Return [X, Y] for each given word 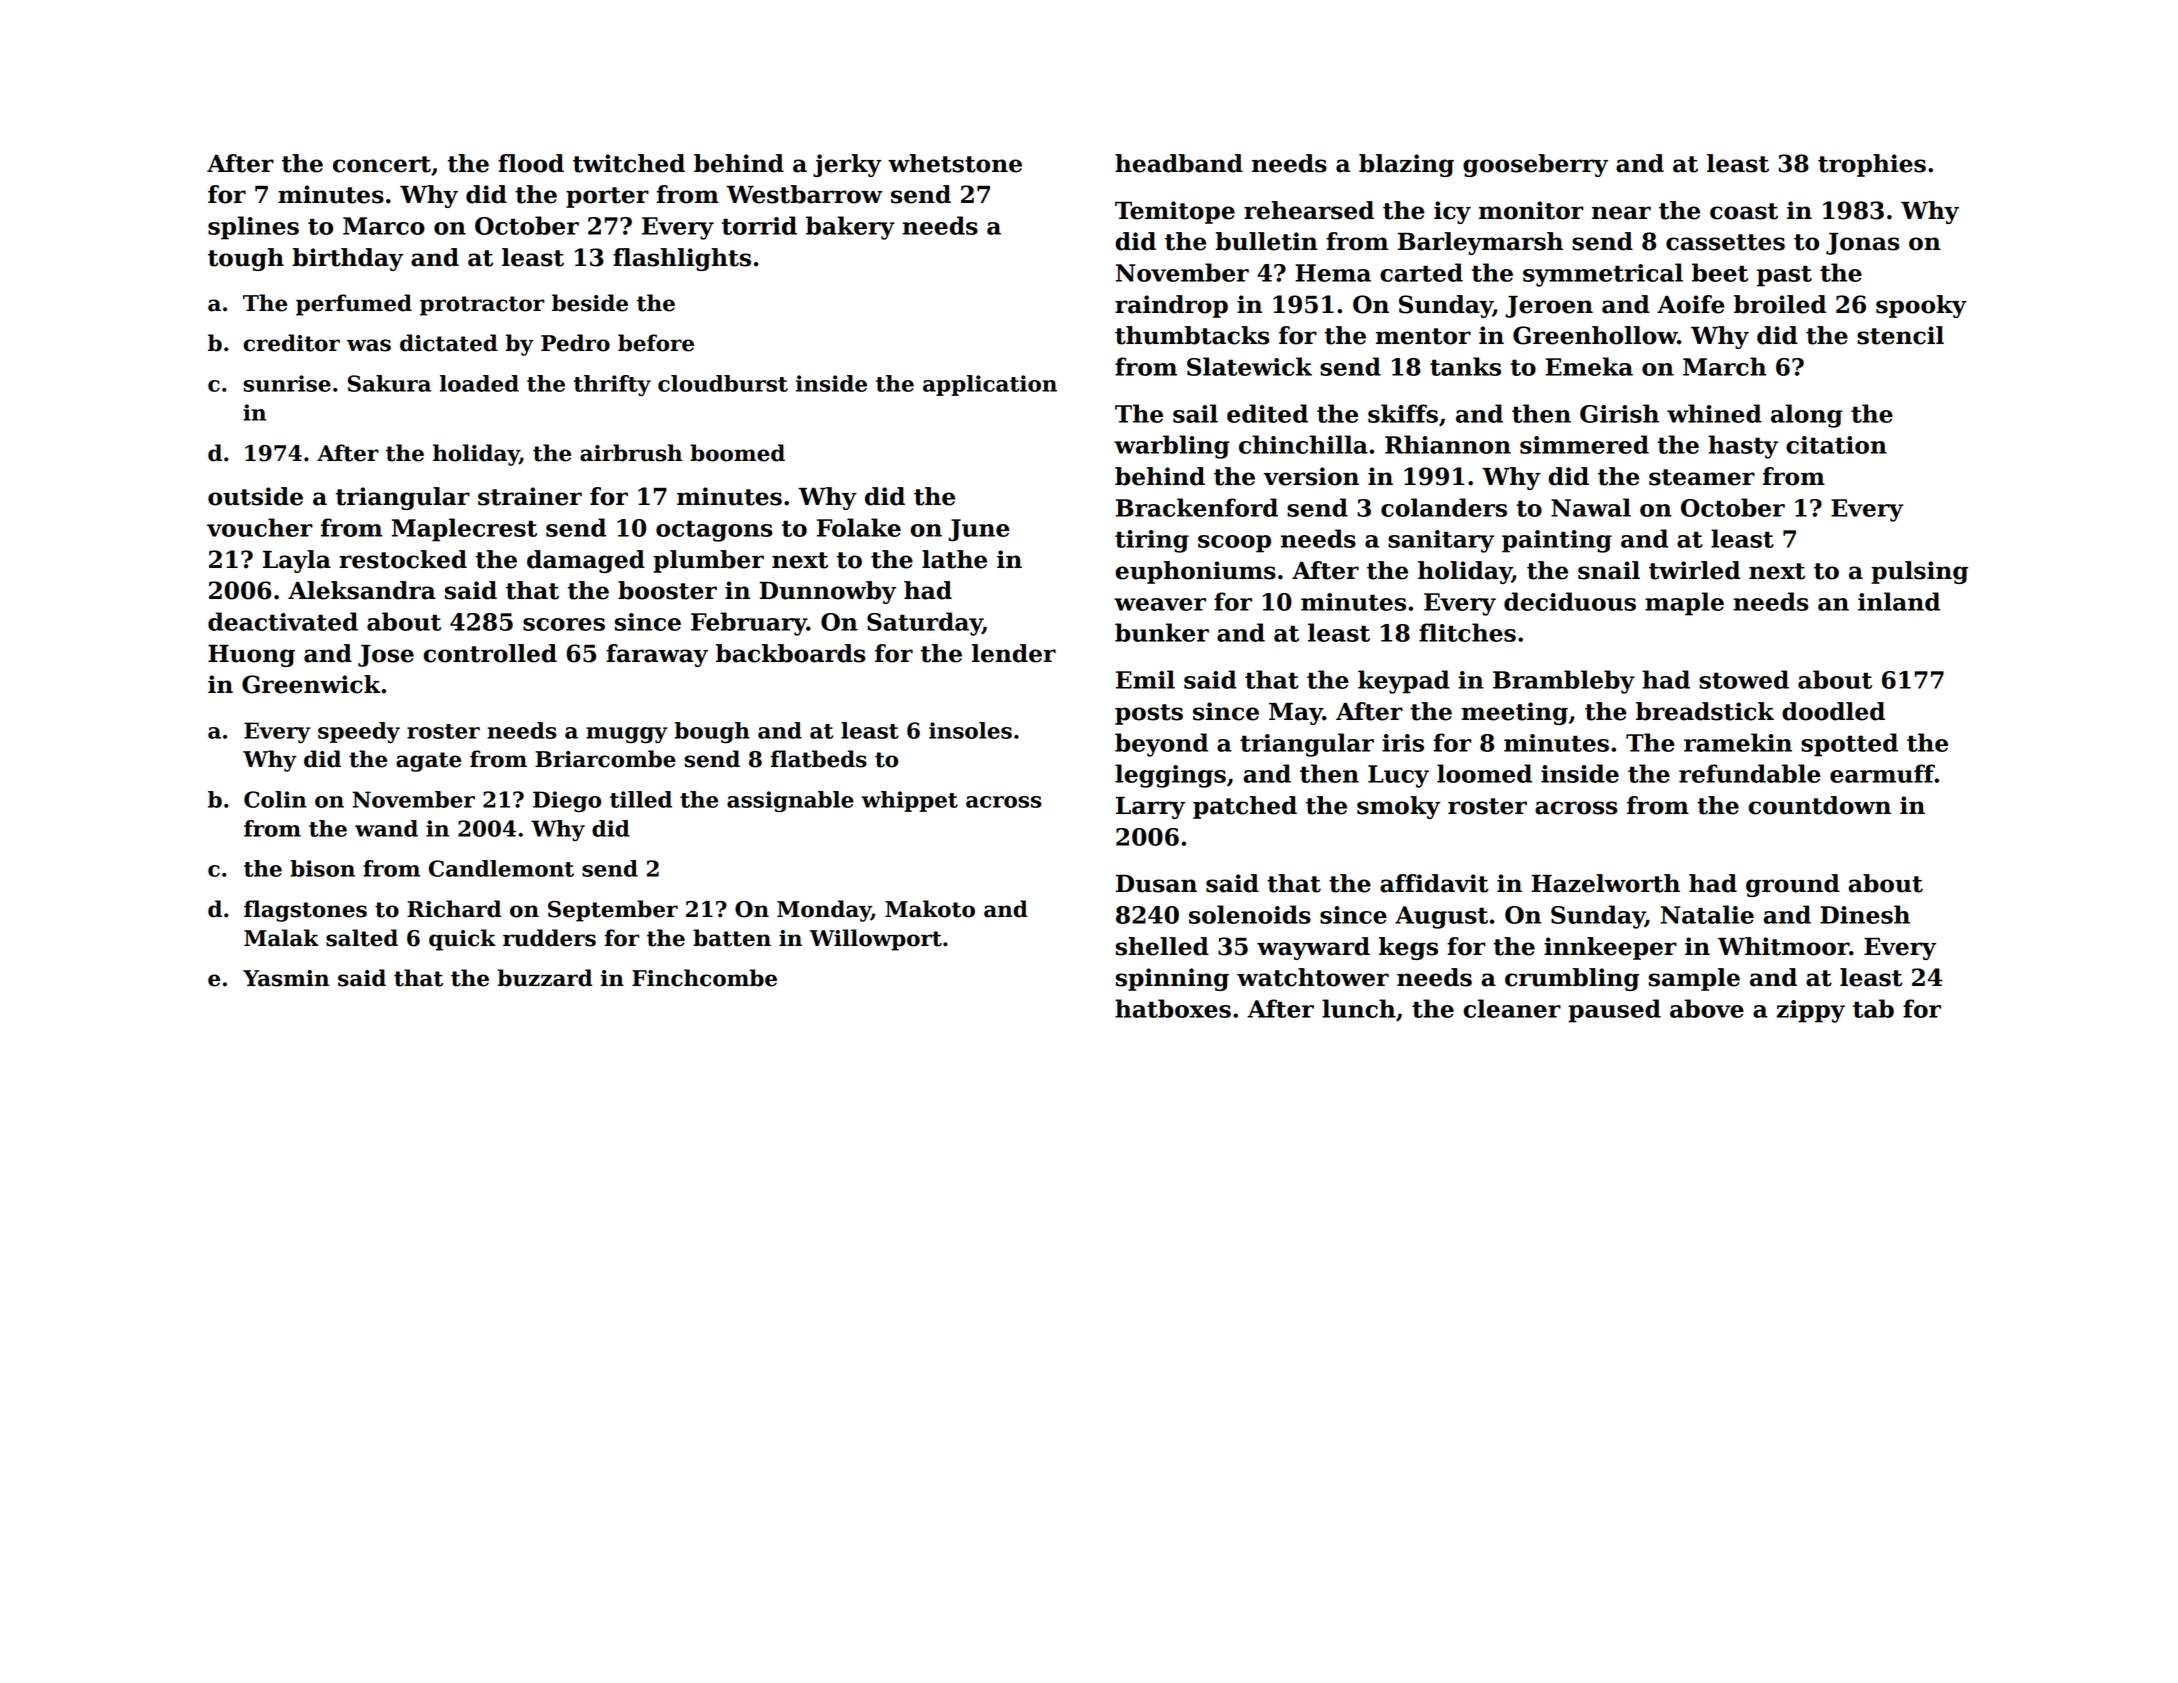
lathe [954, 559]
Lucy [1398, 776]
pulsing [1919, 572]
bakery [850, 228]
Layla [297, 561]
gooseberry [1535, 165]
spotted [1849, 745]
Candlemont [501, 868]
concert [382, 164]
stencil [1900, 335]
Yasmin [286, 978]
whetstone [955, 163]
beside [590, 303]
